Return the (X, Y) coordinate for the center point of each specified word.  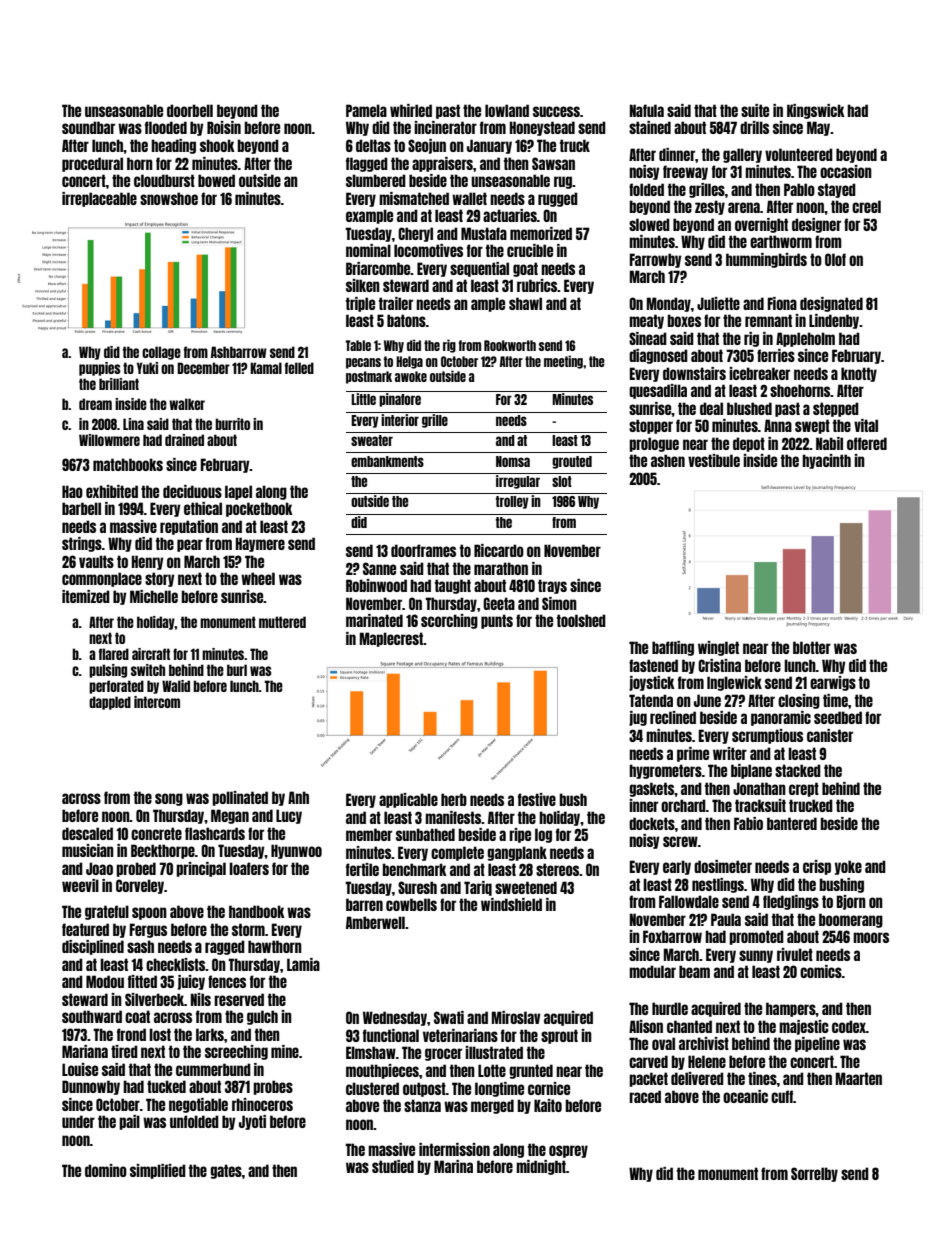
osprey (568, 1151)
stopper (651, 426)
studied (393, 1166)
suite (755, 110)
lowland (507, 110)
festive (537, 799)
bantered (792, 823)
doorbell (190, 110)
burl (237, 670)
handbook (257, 911)
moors (871, 937)
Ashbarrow (239, 352)
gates (226, 1171)
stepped (836, 409)
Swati (449, 1017)
